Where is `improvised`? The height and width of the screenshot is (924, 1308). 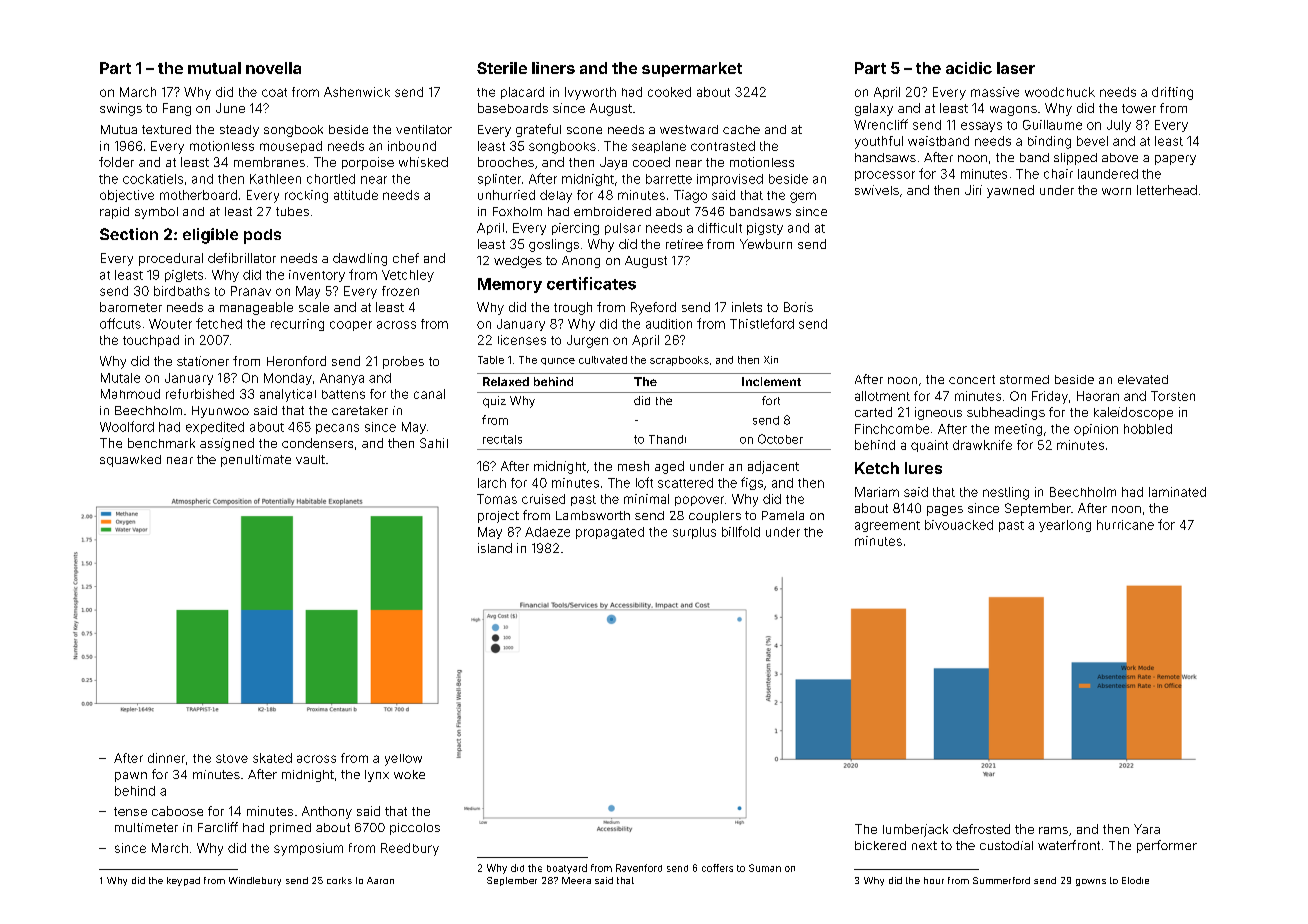 improvised is located at coordinates (730, 180).
